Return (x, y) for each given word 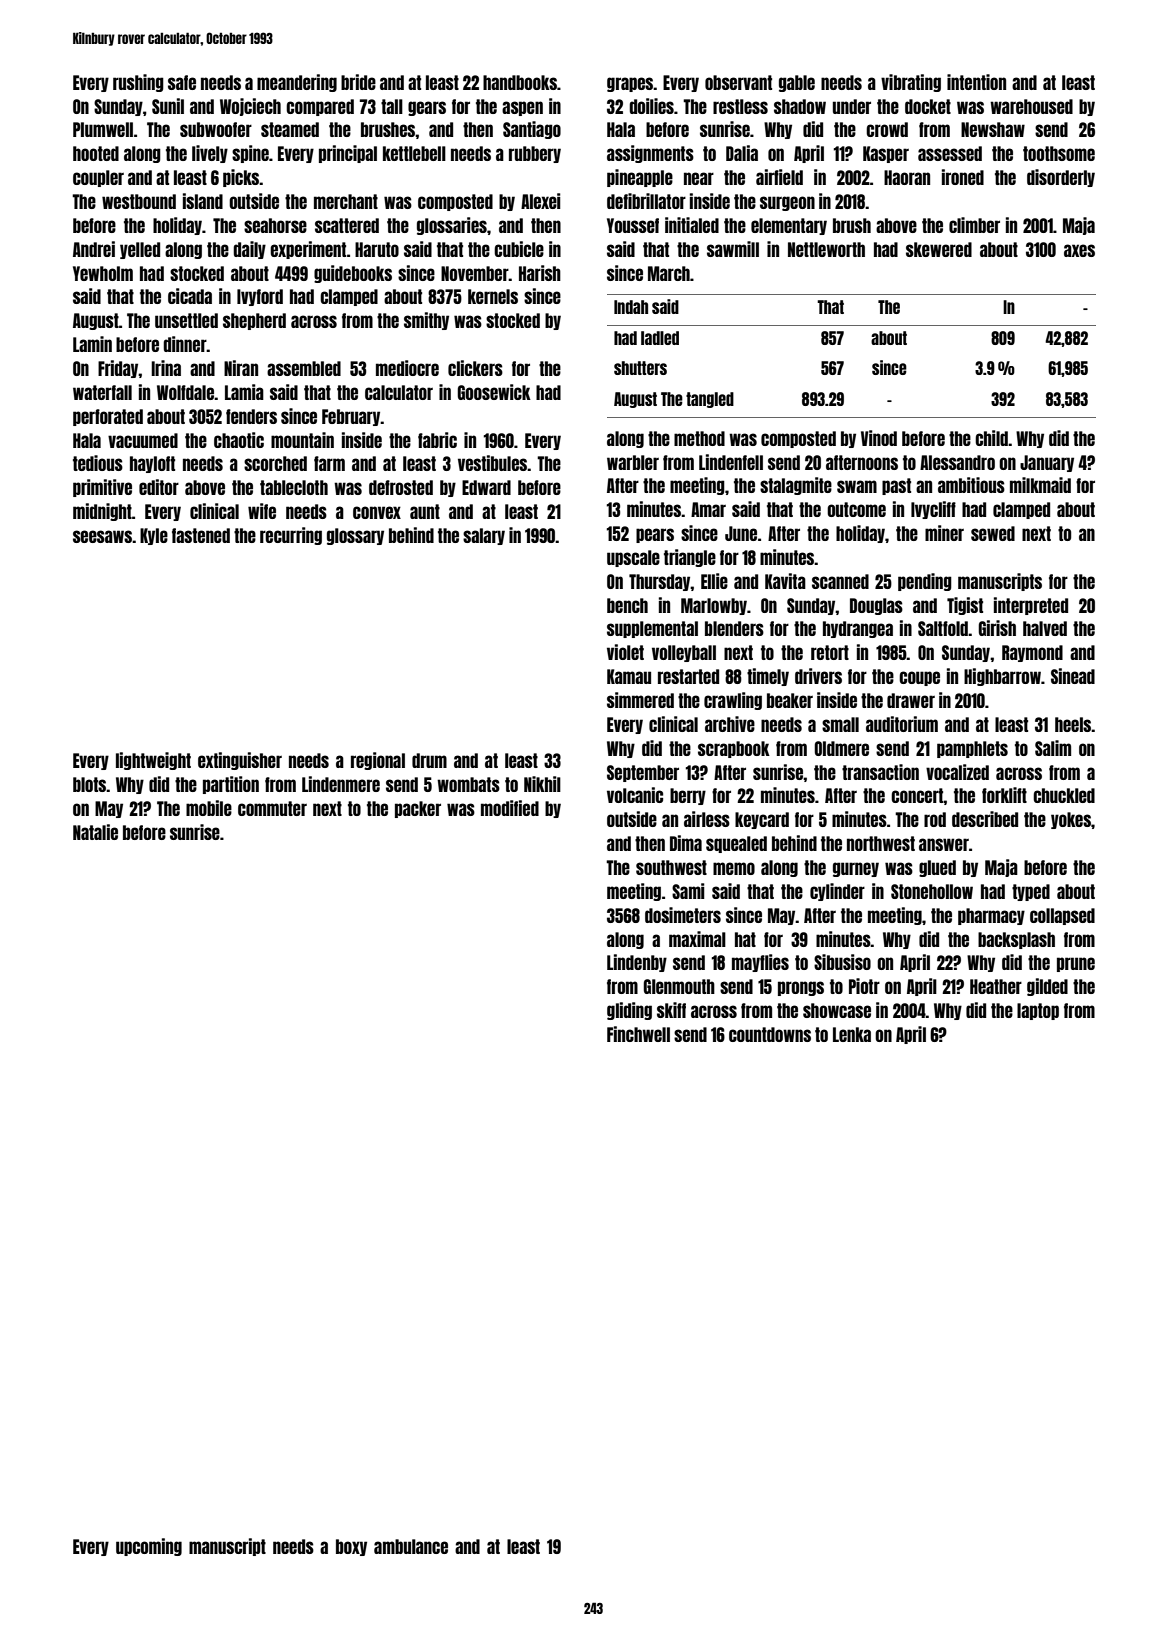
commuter (272, 808)
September (643, 773)
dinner (185, 344)
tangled (710, 400)
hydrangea (858, 629)
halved (1045, 628)
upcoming (149, 1547)
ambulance (411, 1546)
